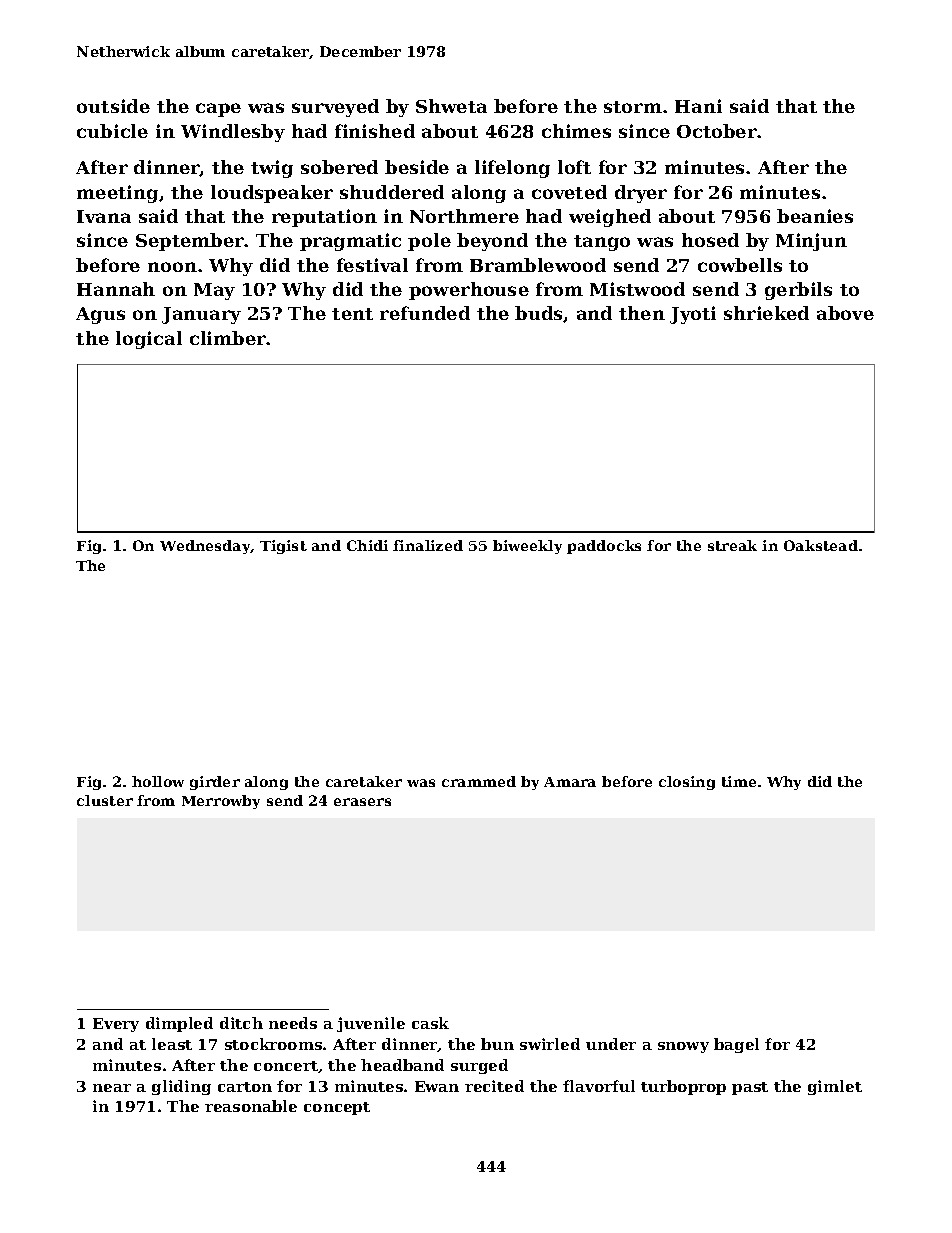 This page has height=1233, width=952. Describe the element at coordinates (698, 106) in the page. I see `Hani` at that location.
